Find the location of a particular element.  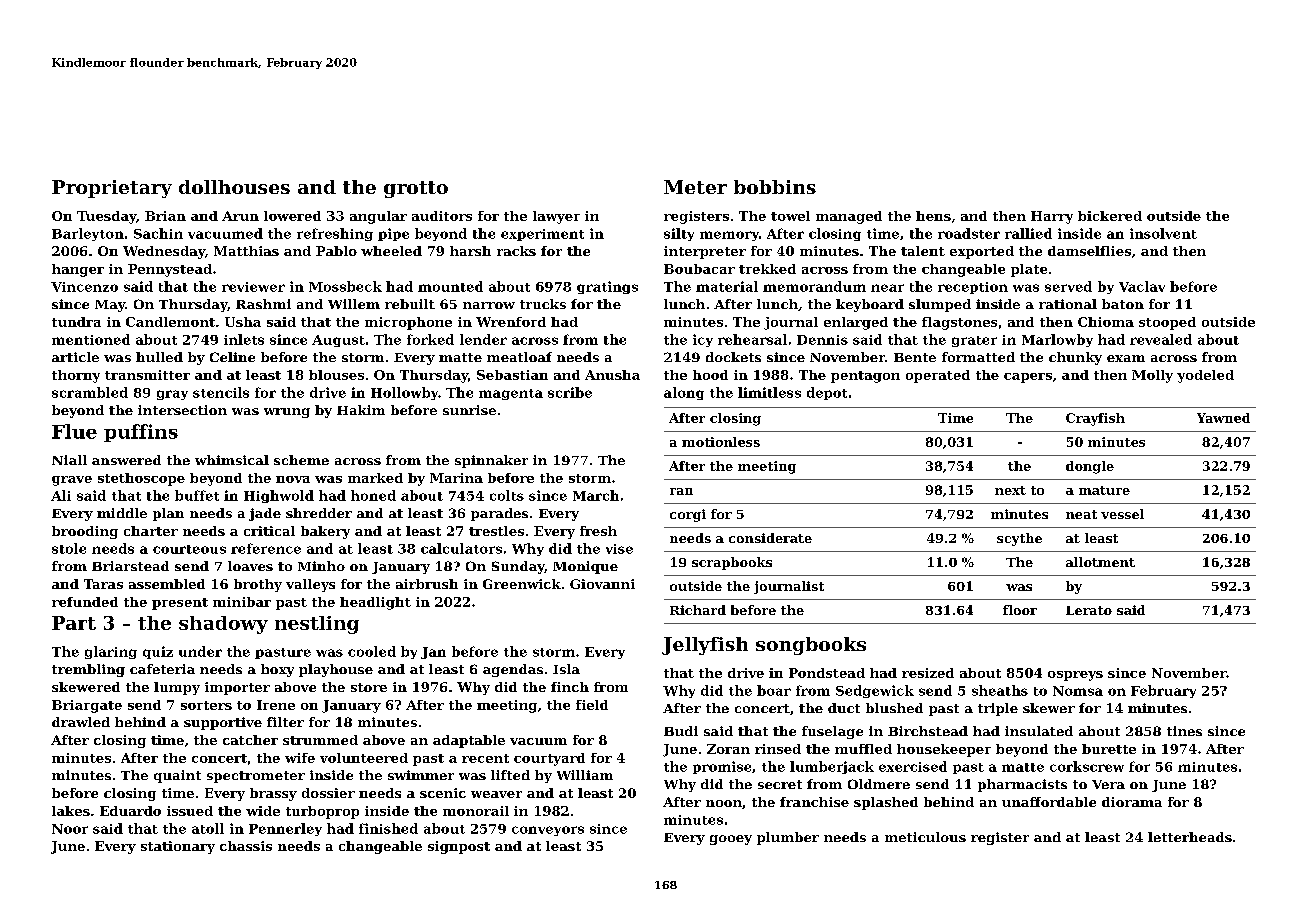

boxy is located at coordinates (277, 670).
